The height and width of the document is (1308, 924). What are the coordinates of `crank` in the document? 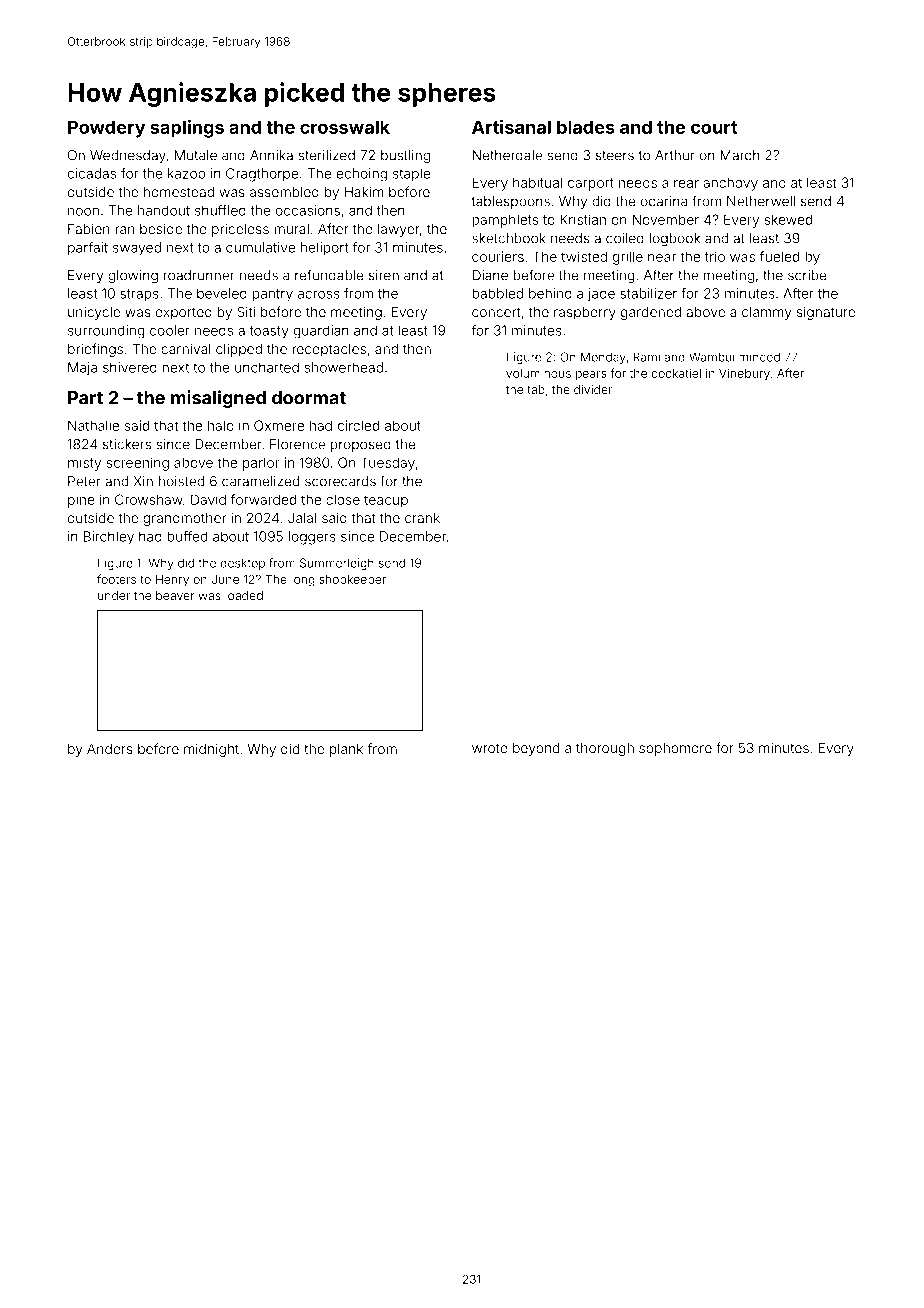 It's located at (422, 518).
